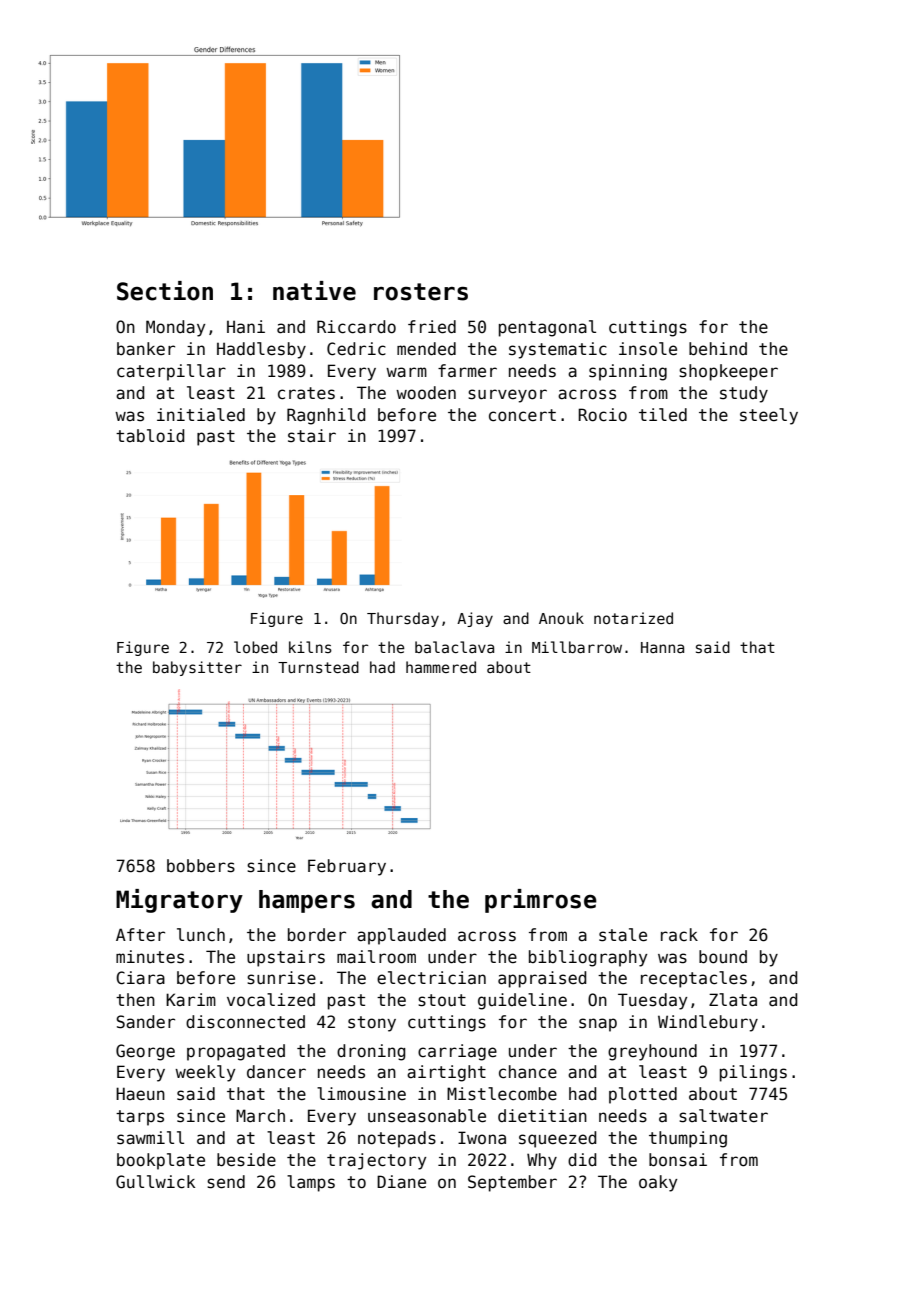 The image size is (924, 1308). What do you see at coordinates (718, 349) in the document?
I see `behind` at bounding box center [718, 349].
